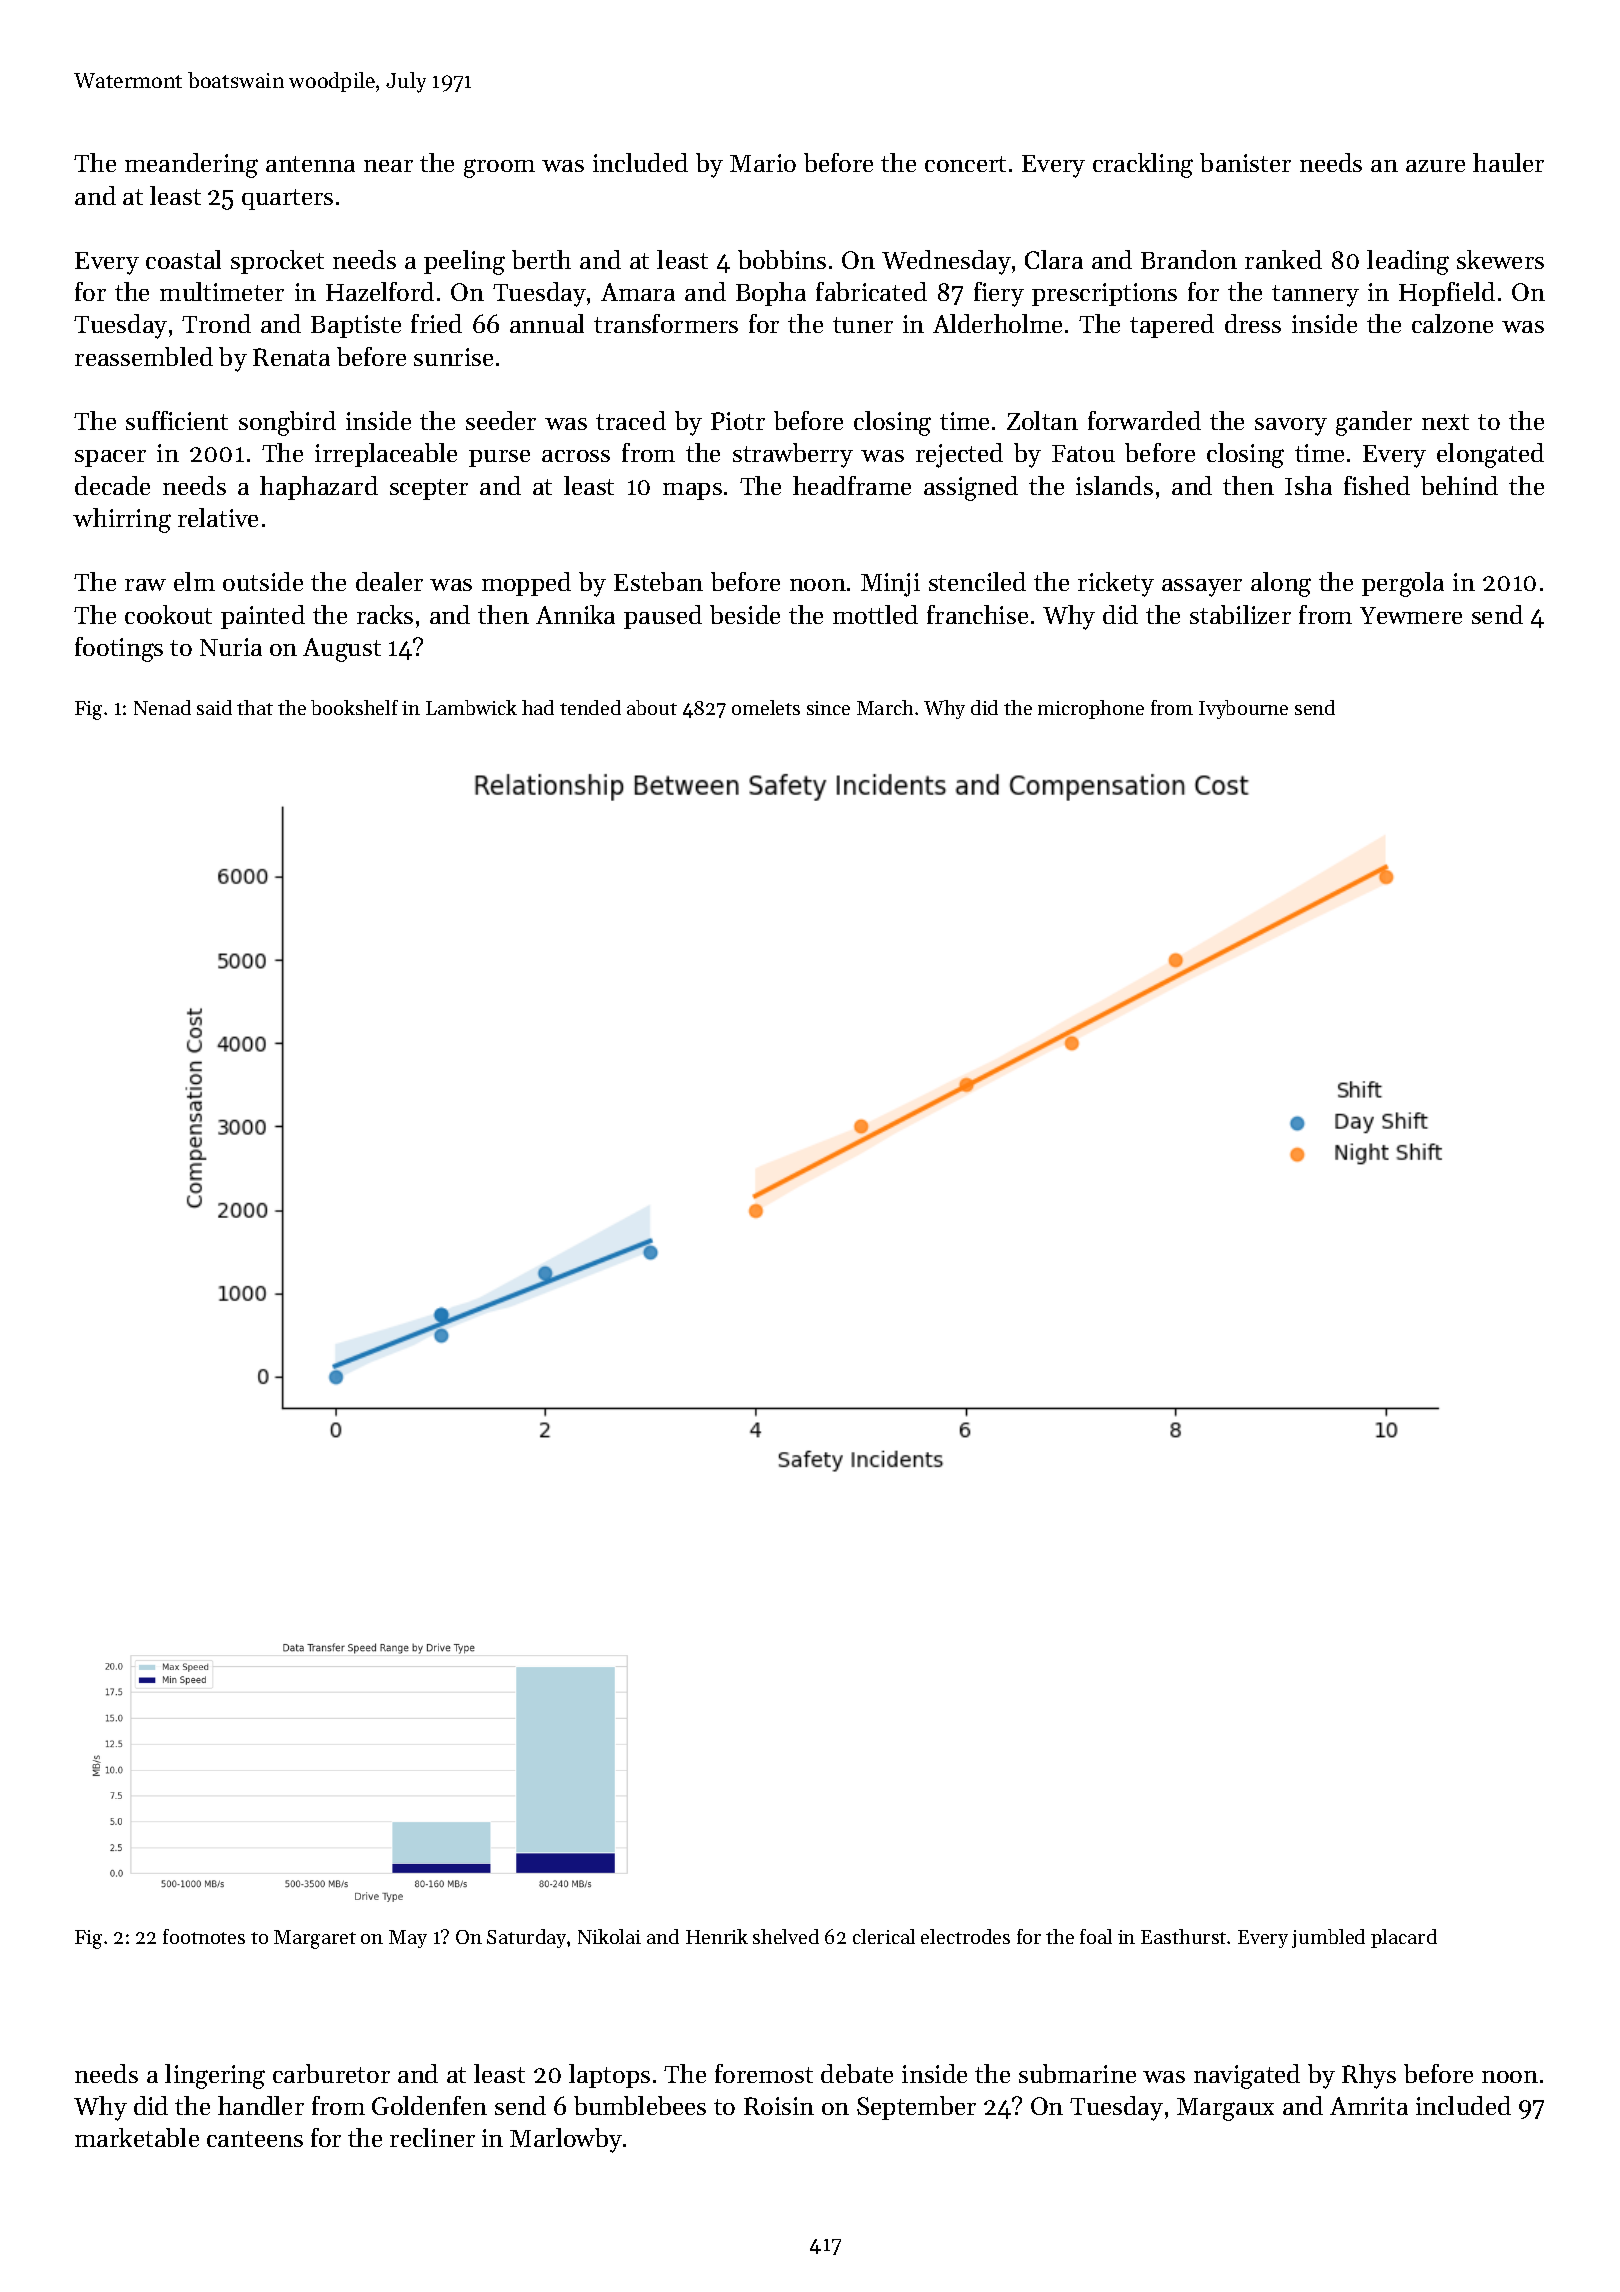  I want to click on meandering, so click(191, 165).
